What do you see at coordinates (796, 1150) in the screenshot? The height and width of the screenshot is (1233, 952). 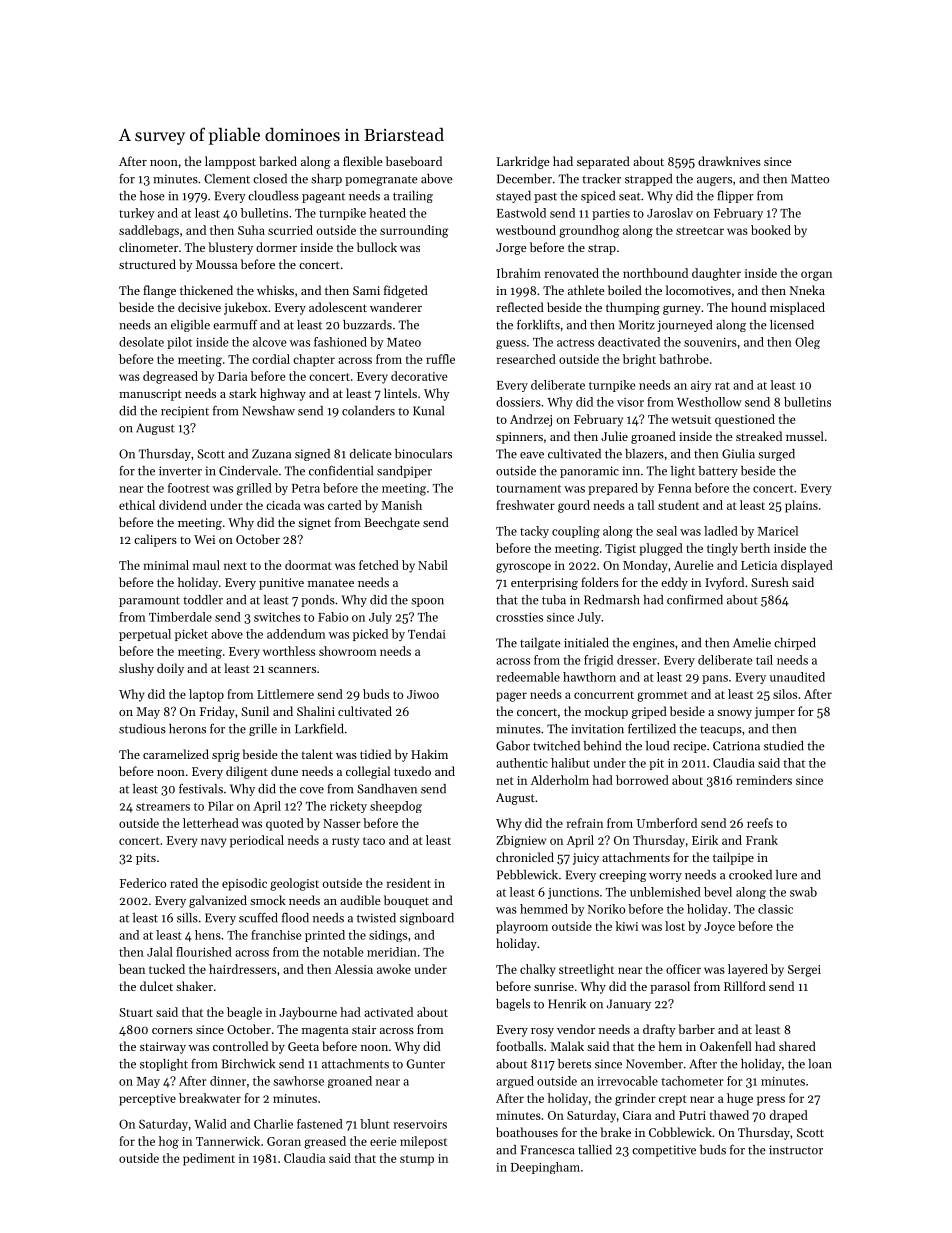 I see `instructor` at bounding box center [796, 1150].
